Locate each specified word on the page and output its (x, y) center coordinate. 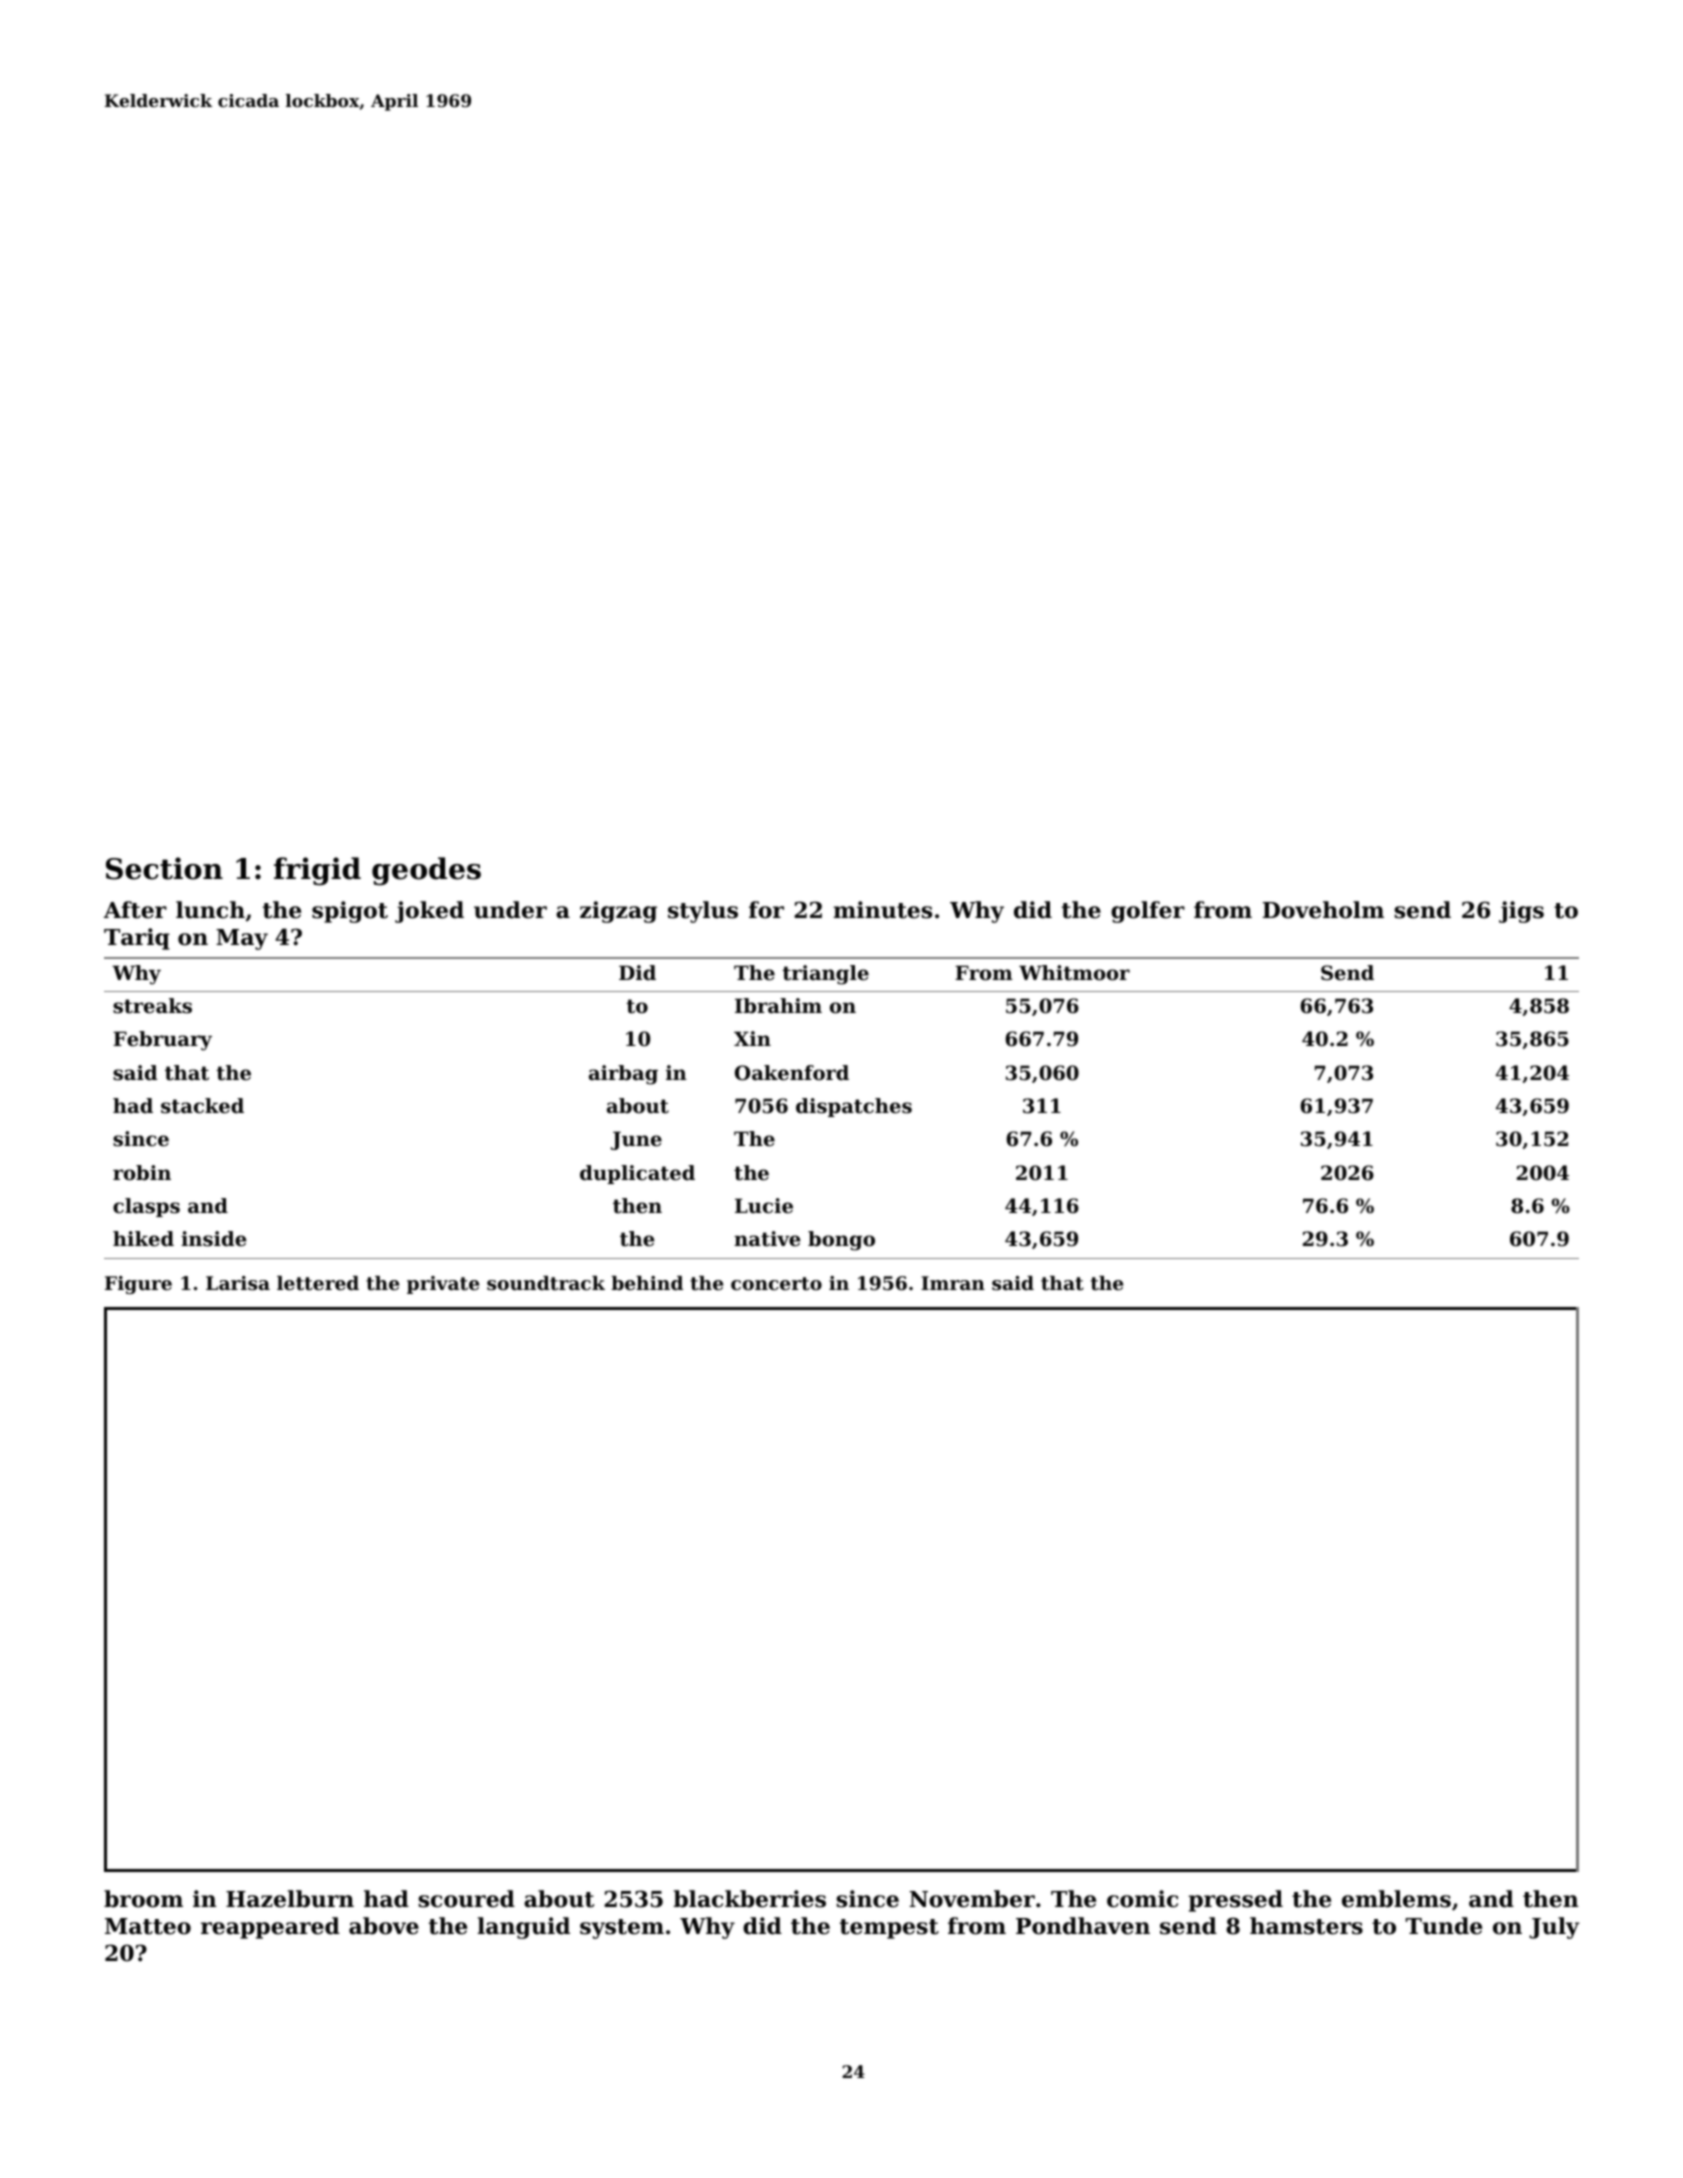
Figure (138, 1285)
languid (523, 1928)
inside (213, 1239)
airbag (623, 1075)
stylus (703, 912)
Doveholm (1323, 910)
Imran (953, 1283)
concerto (776, 1284)
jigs (1521, 912)
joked (429, 912)
